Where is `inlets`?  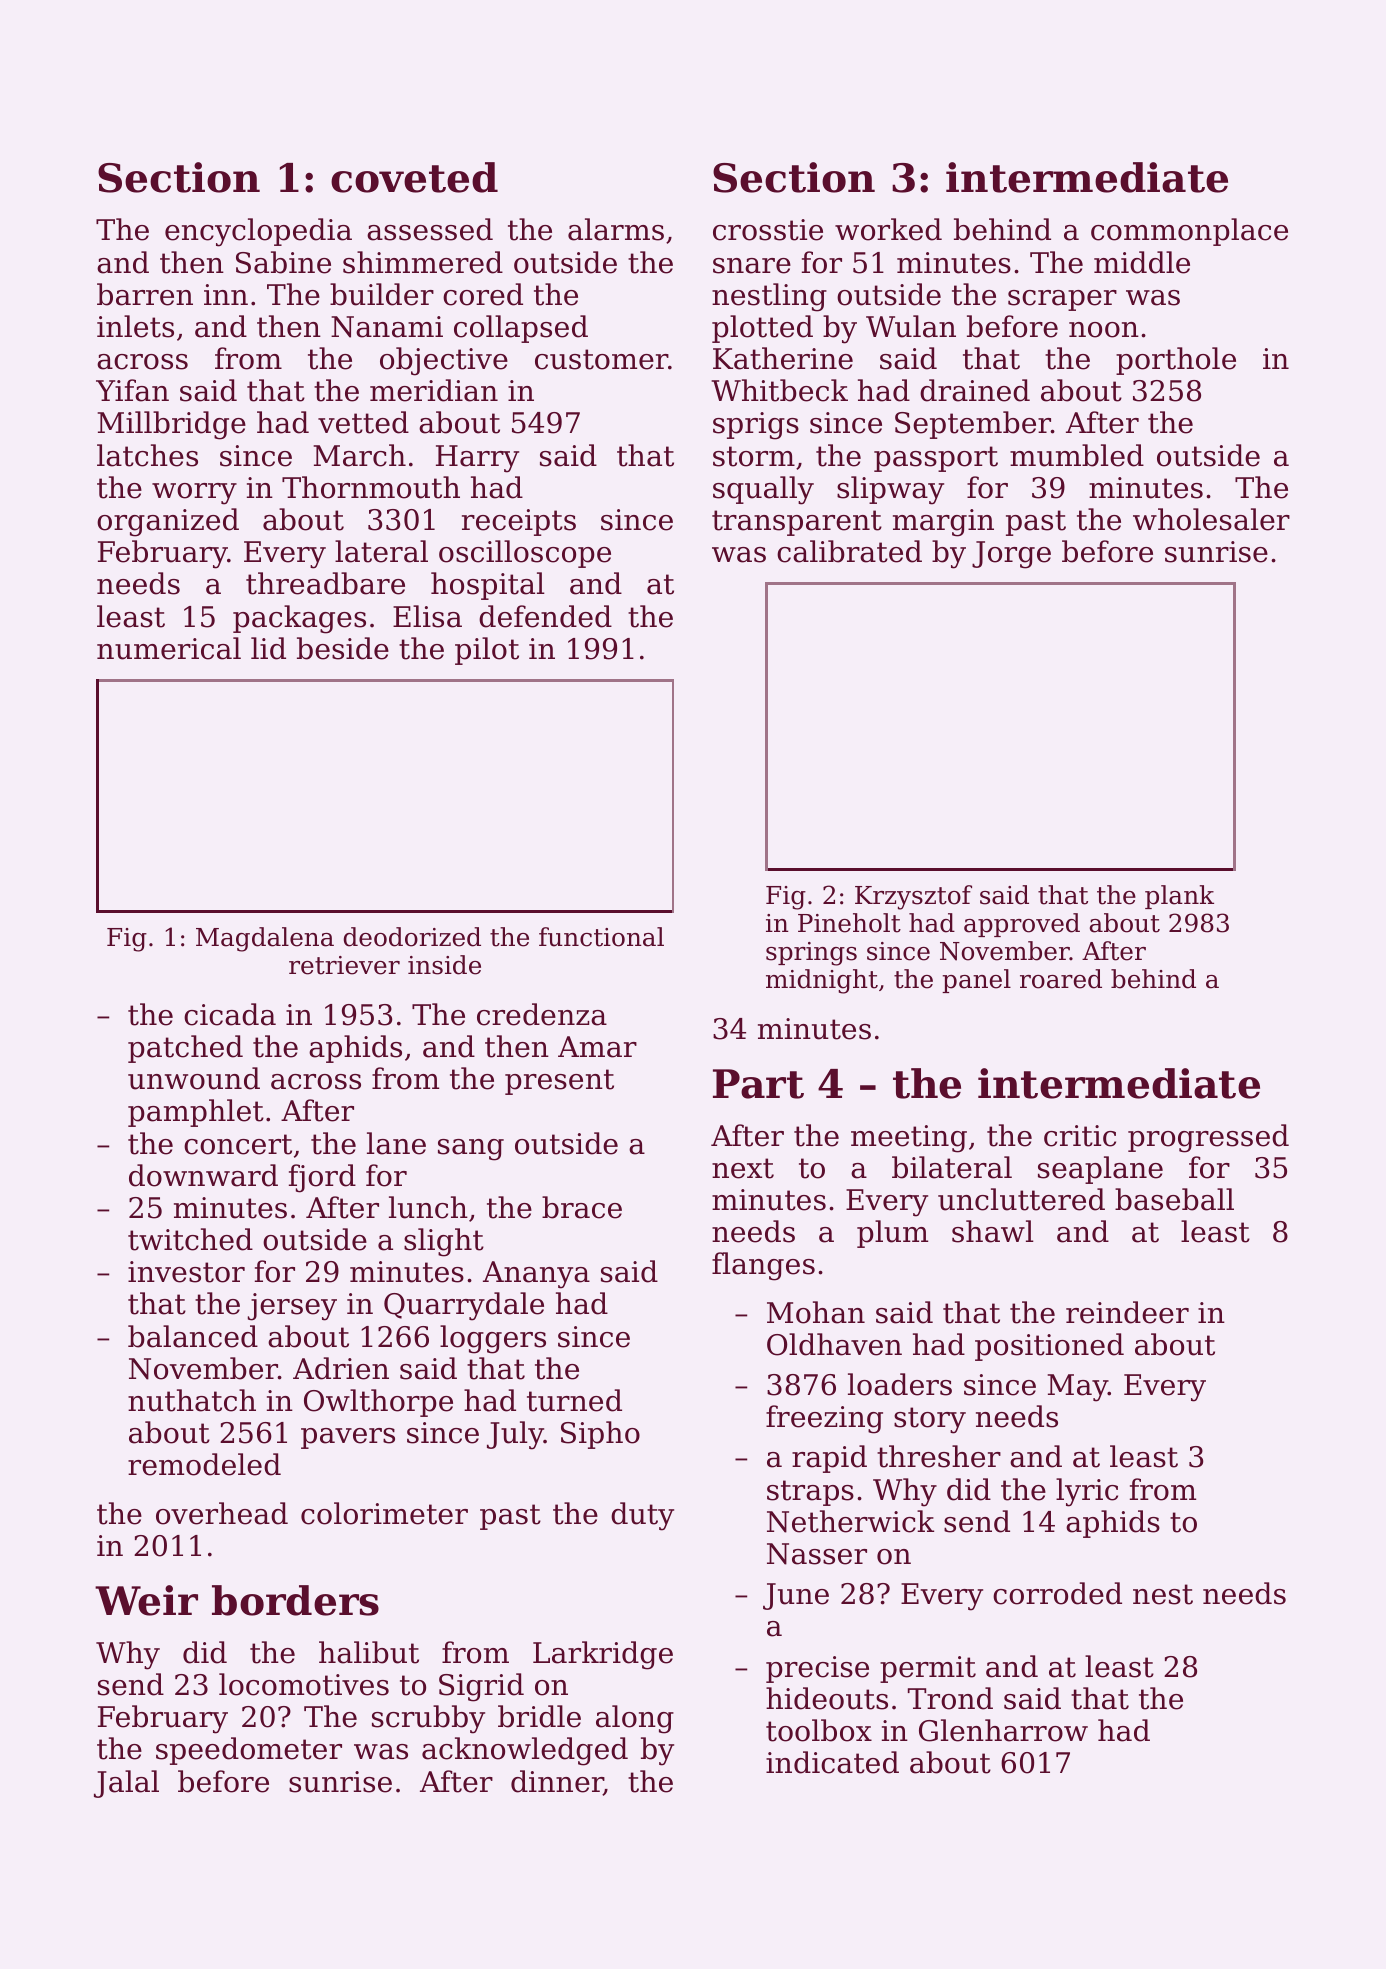
inlets is located at coordinates (135, 326).
